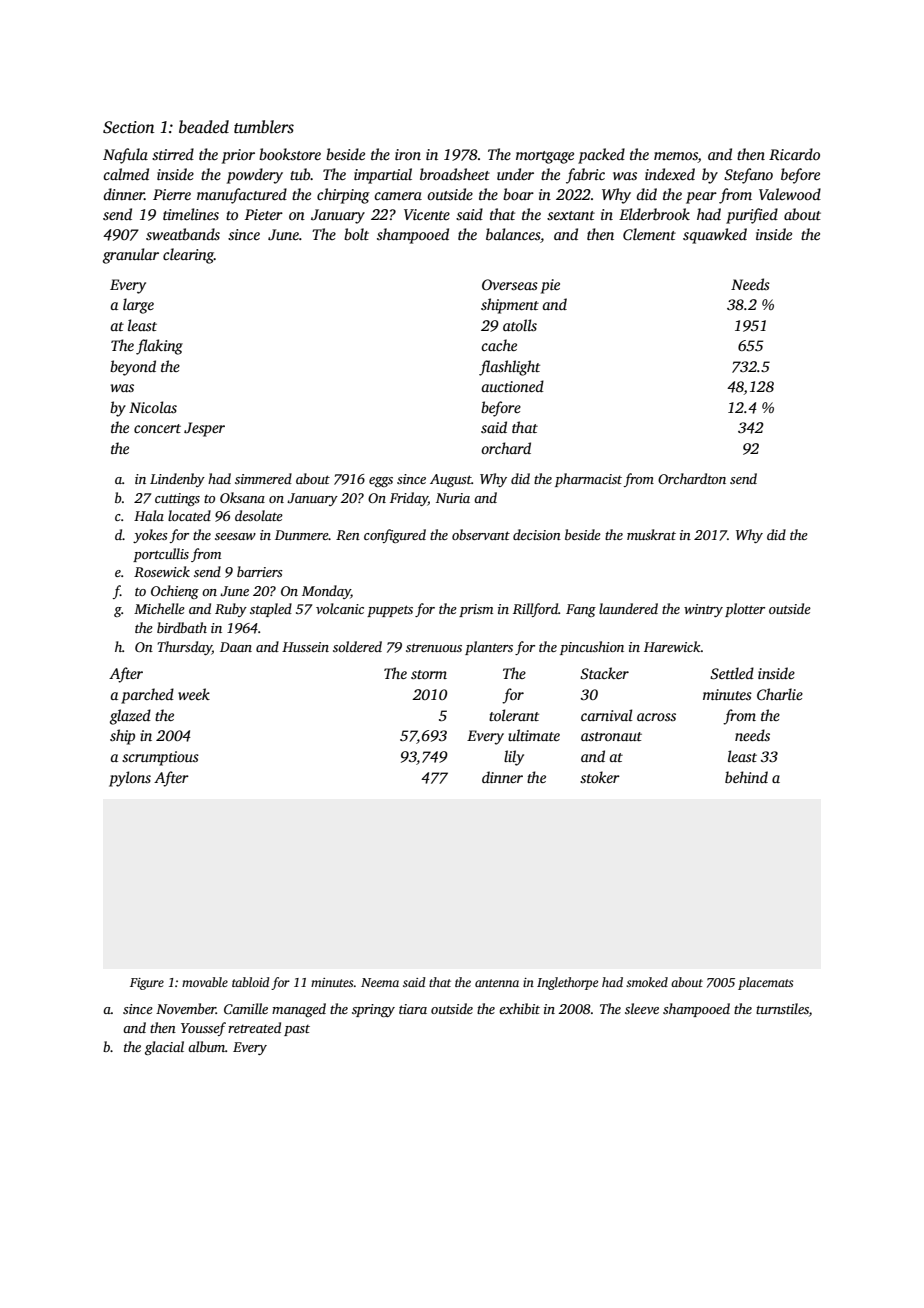  Describe the element at coordinates (408, 154) in the image. I see `iron` at that location.
